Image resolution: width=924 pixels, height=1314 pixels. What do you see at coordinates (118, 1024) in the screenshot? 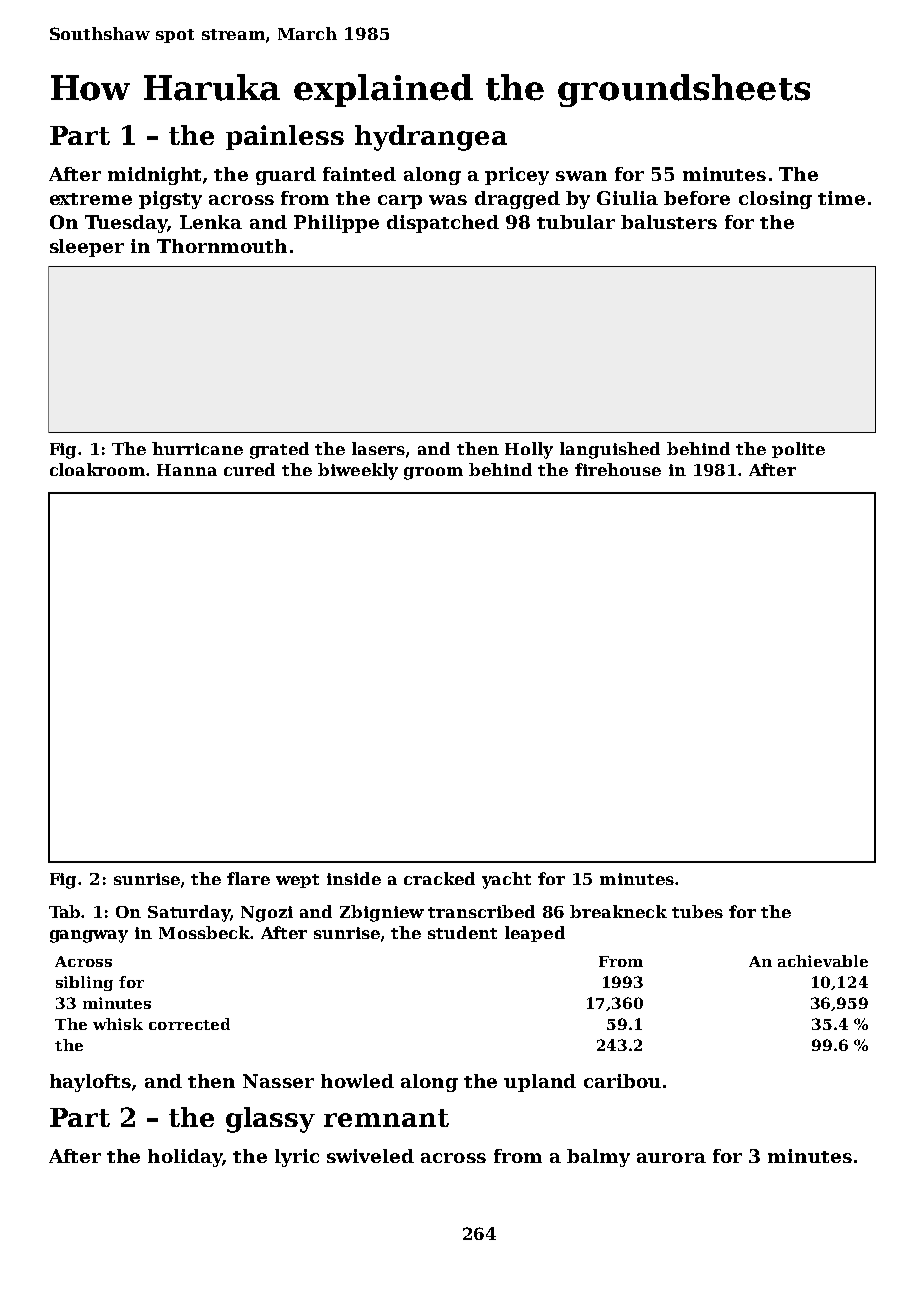
I see `whisk` at bounding box center [118, 1024].
